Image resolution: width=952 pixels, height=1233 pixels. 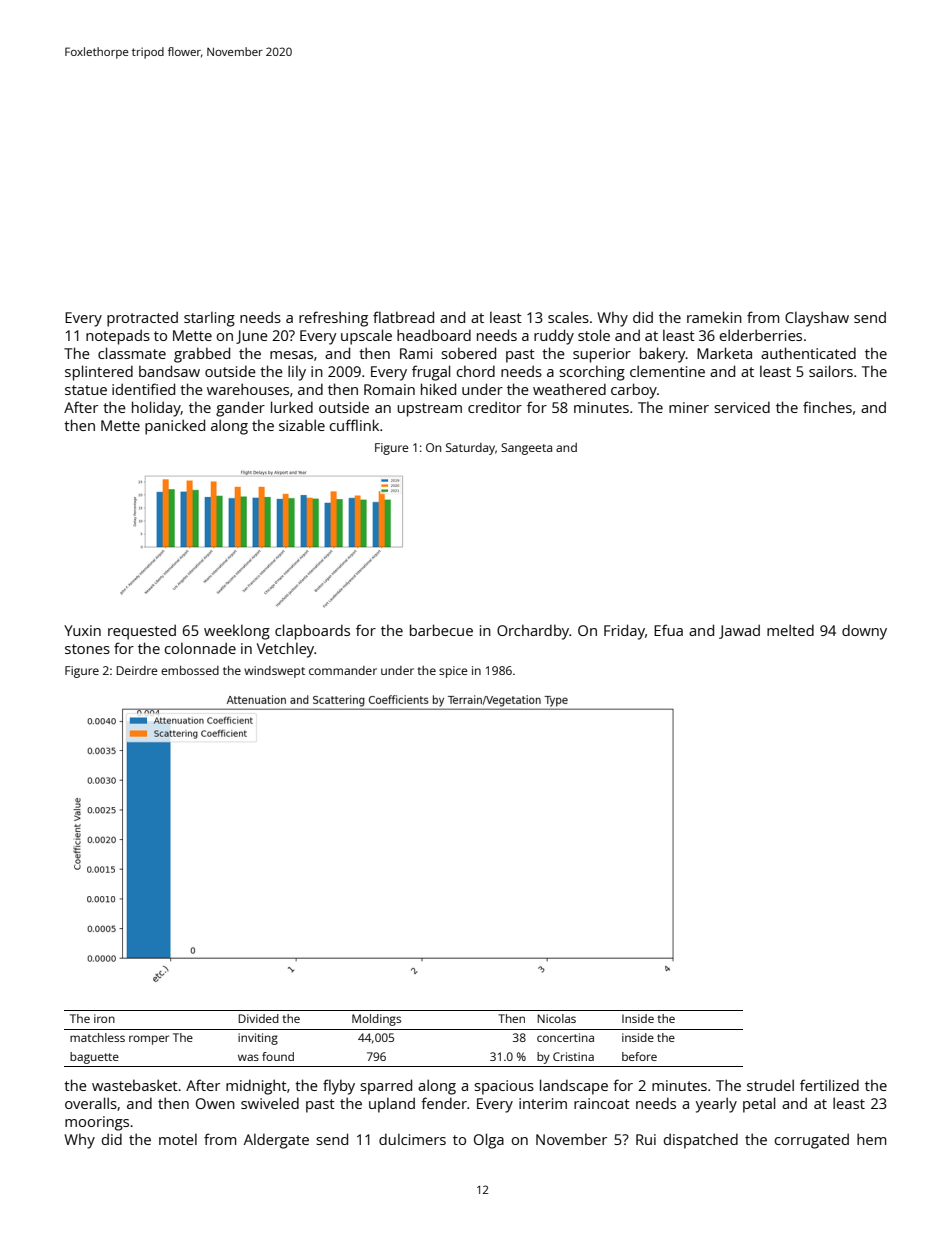 I want to click on motel, so click(x=178, y=1139).
